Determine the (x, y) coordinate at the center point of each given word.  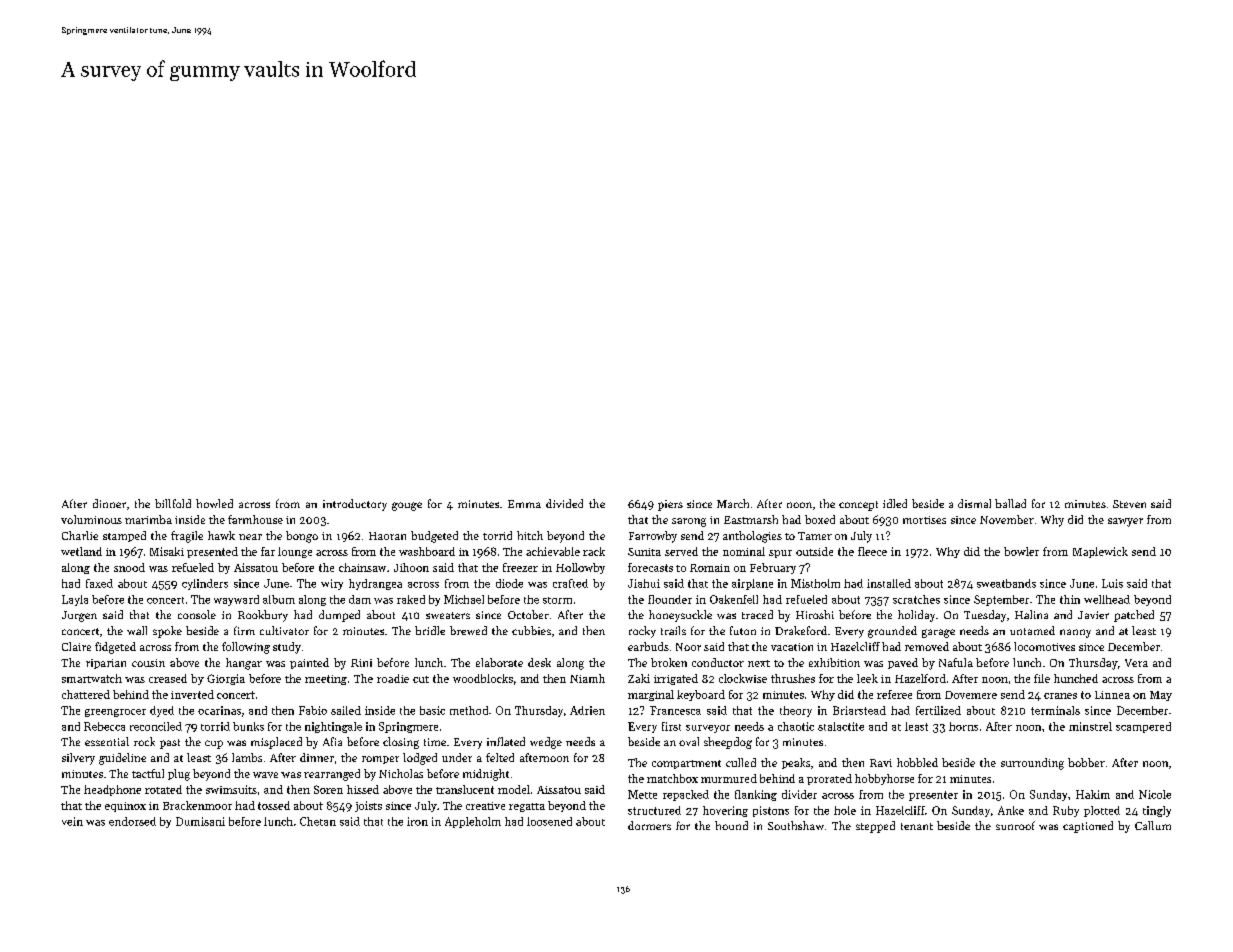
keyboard (701, 695)
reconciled (156, 726)
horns (963, 726)
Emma (524, 504)
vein (72, 821)
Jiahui (644, 583)
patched (1134, 616)
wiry (332, 584)
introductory (355, 505)
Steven (1129, 504)
